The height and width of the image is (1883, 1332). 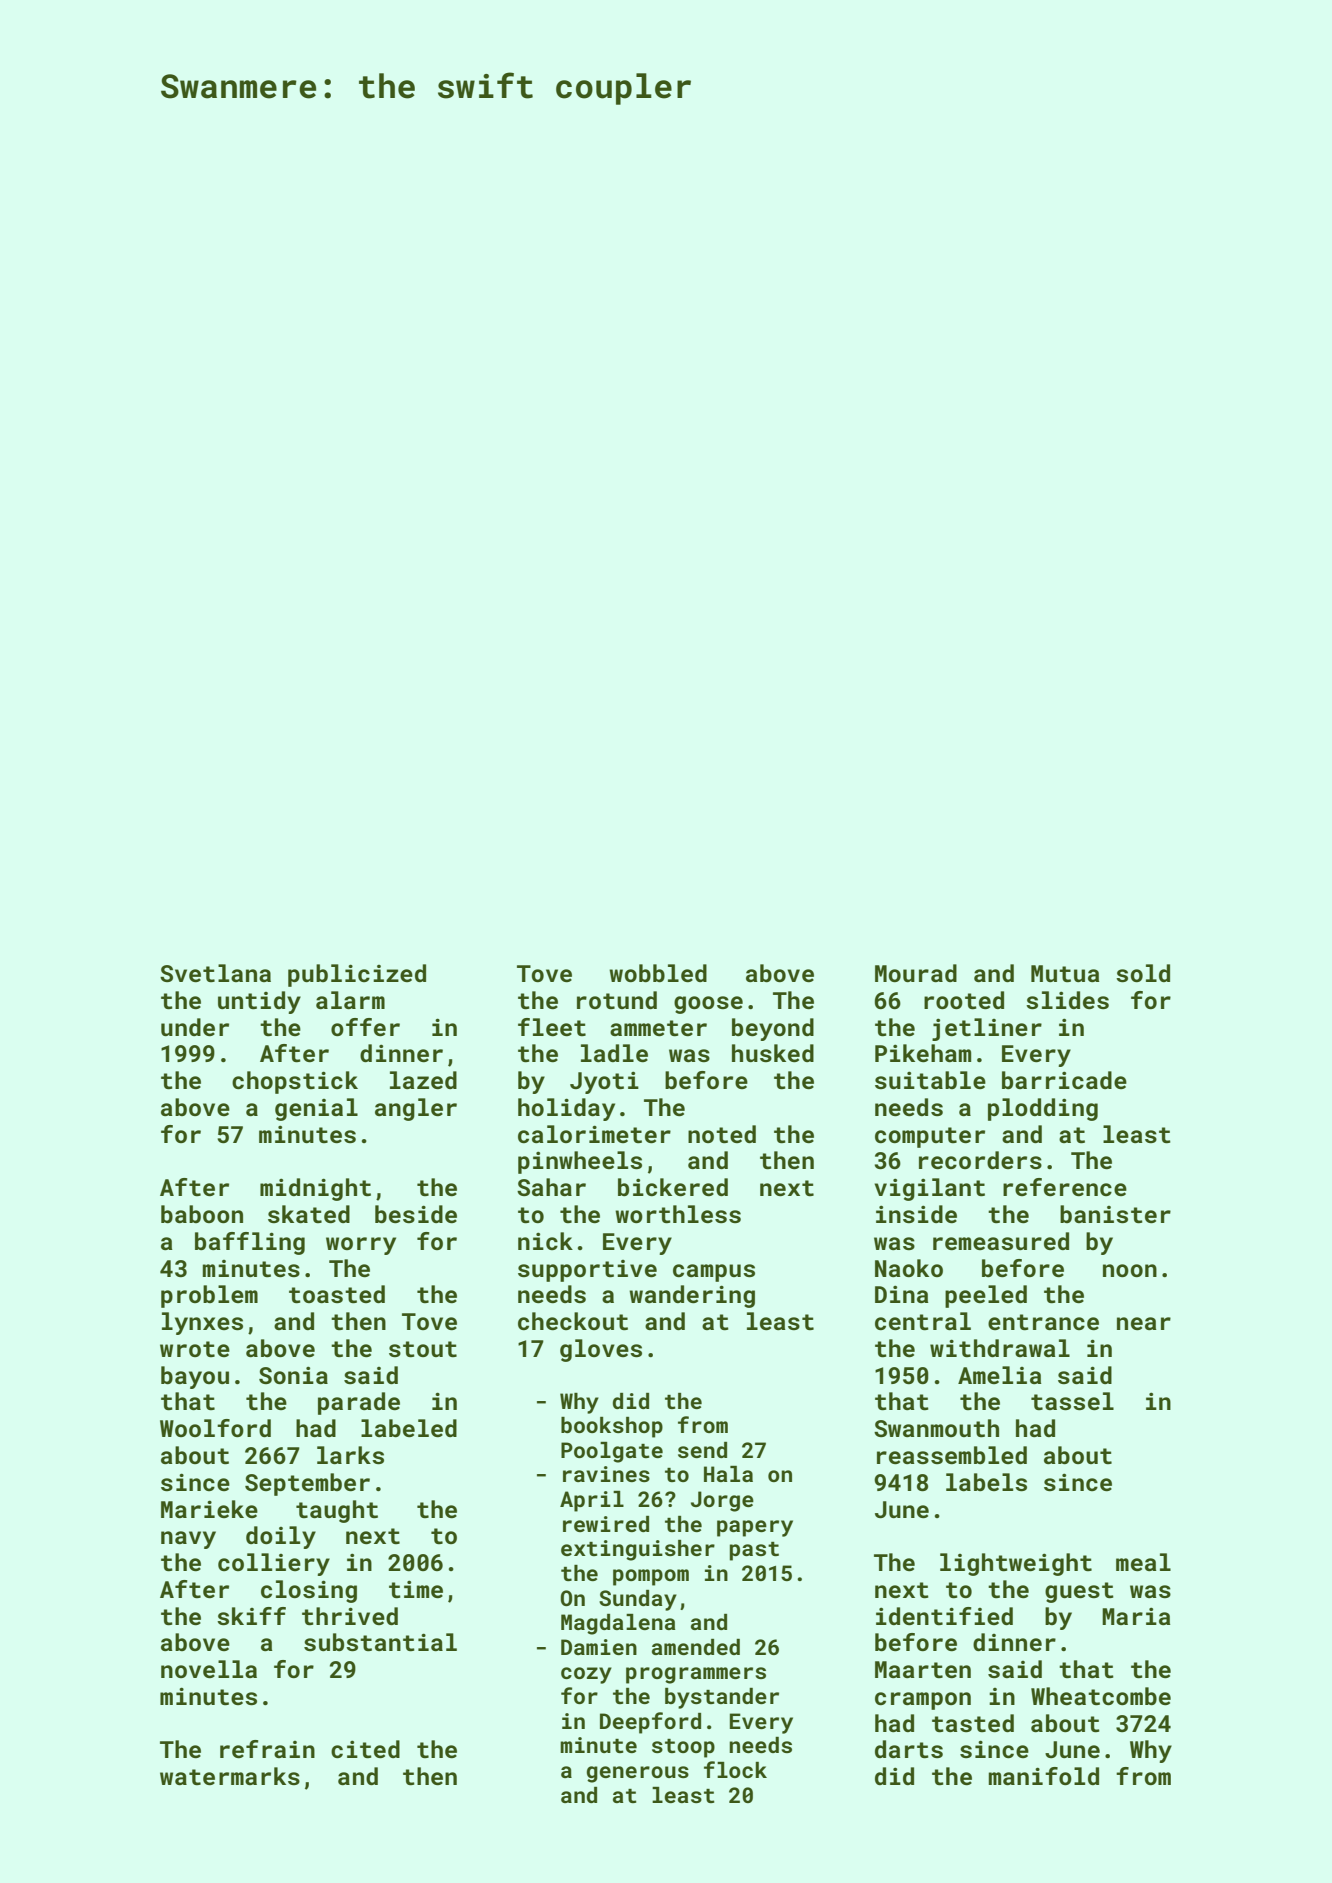 What do you see at coordinates (361, 1246) in the image?
I see `worry` at bounding box center [361, 1246].
